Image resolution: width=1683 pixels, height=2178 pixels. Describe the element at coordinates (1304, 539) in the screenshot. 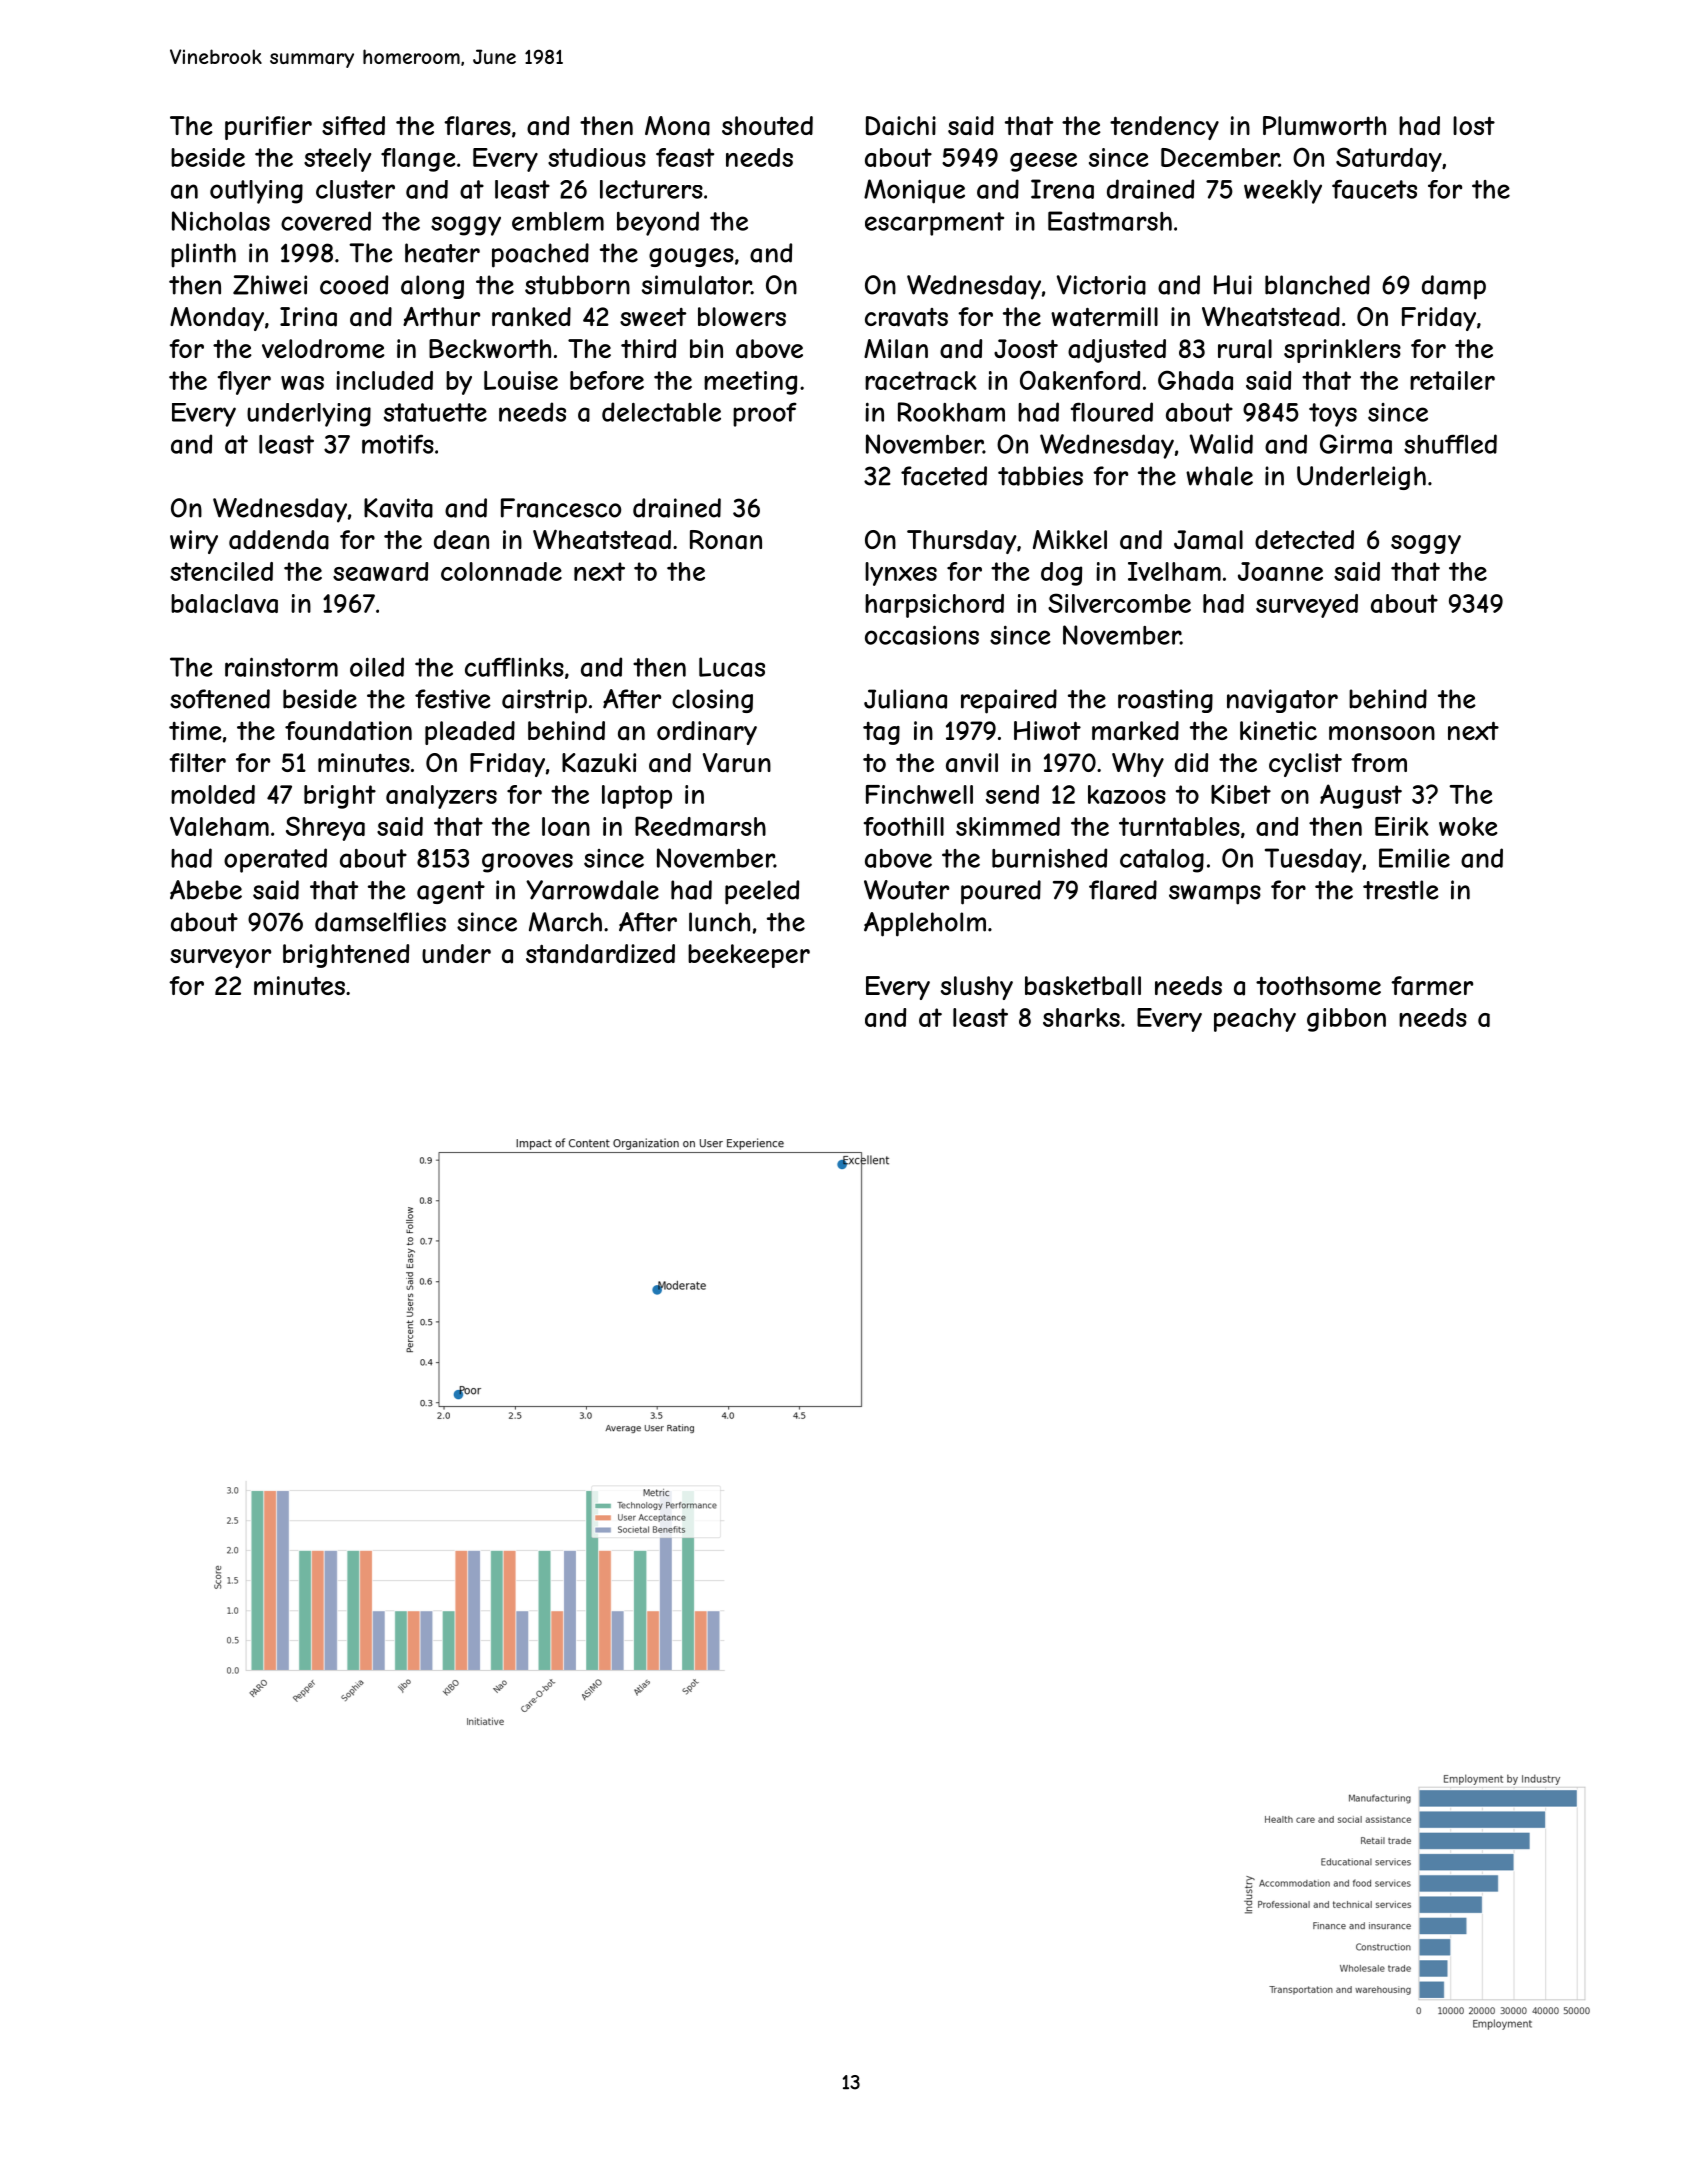

I see `detected` at that location.
